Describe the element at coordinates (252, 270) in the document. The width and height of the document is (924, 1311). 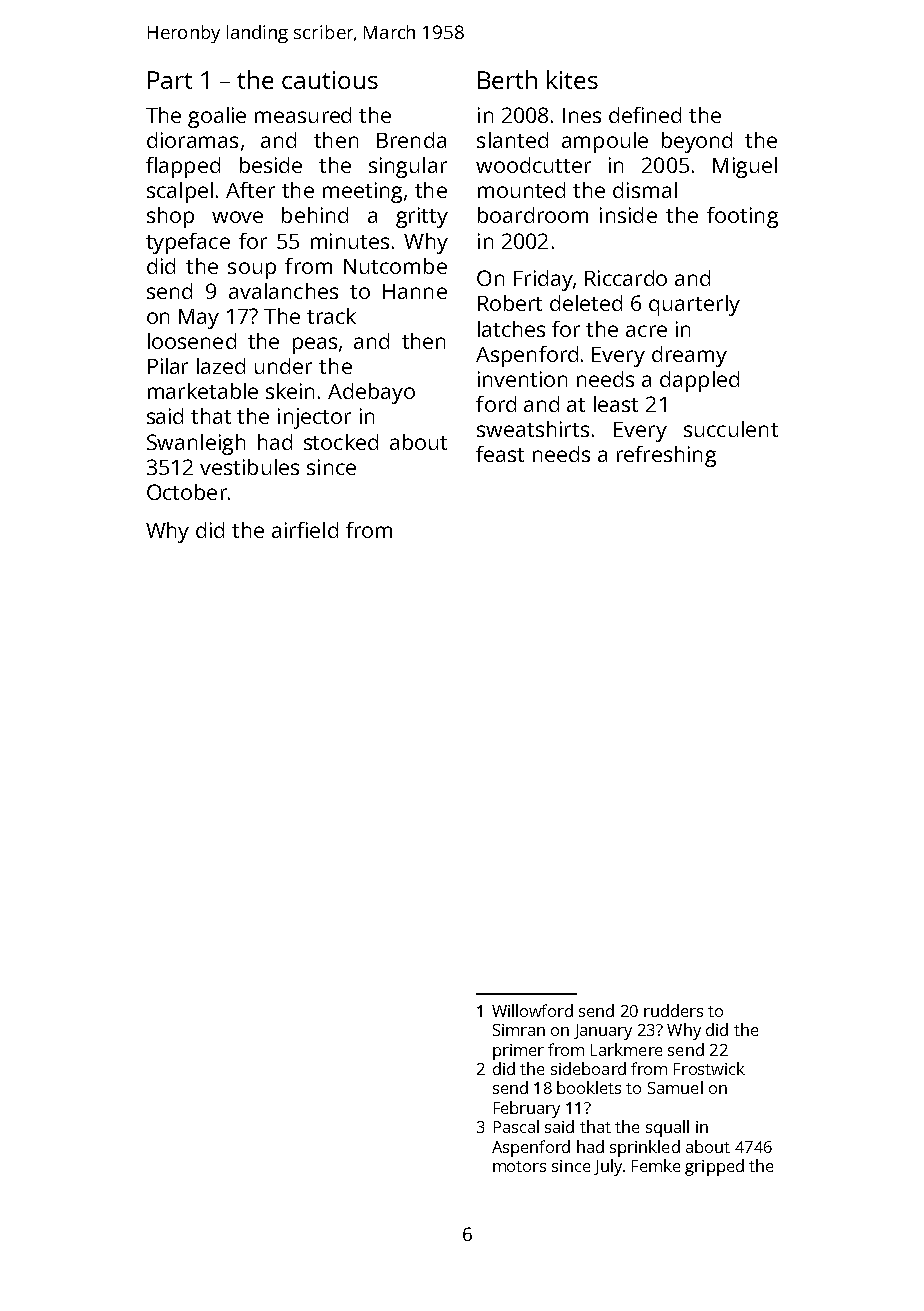
I see `soup` at that location.
